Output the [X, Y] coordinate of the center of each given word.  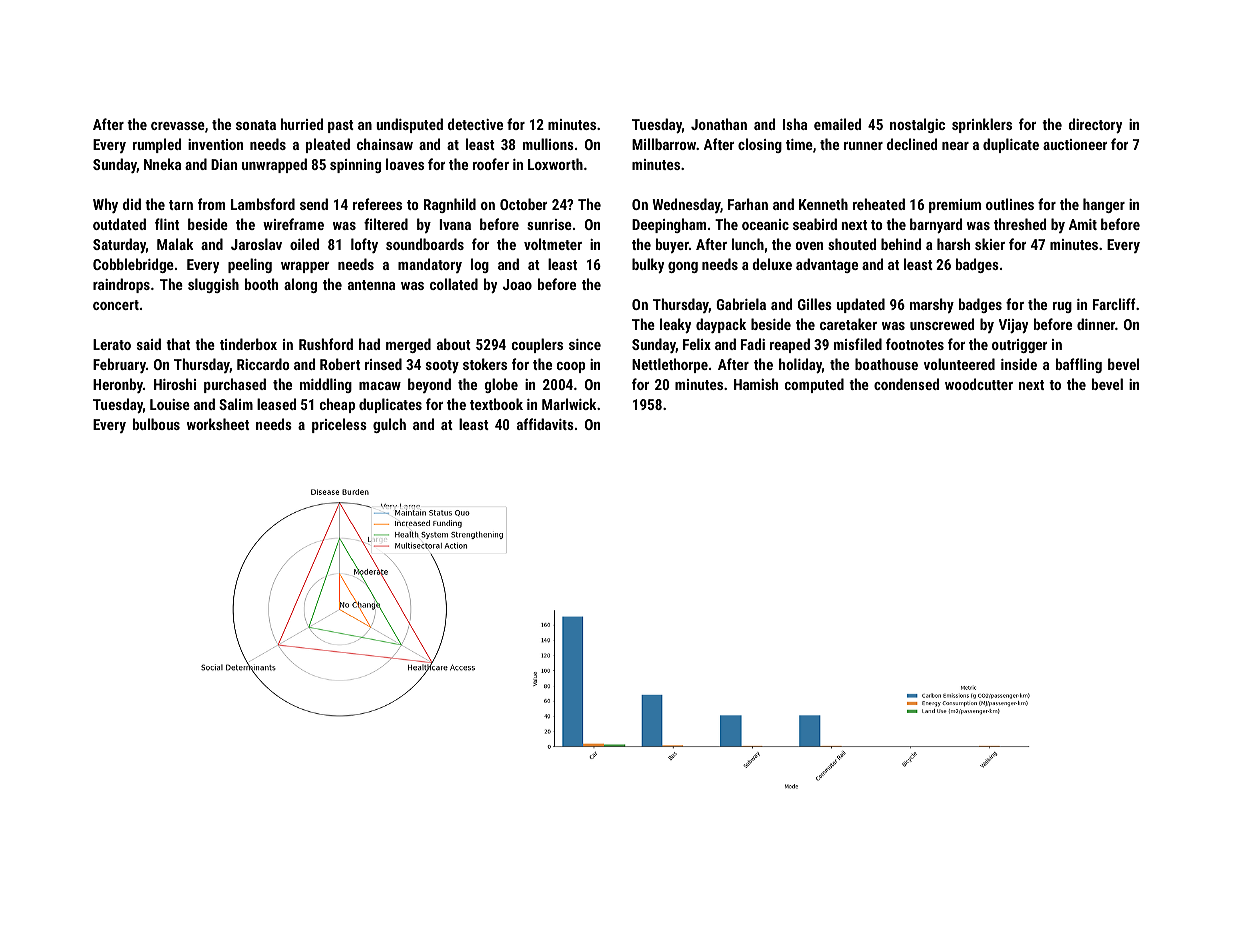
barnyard [936, 225]
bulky [648, 265]
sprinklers [982, 125]
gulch [389, 425]
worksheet [218, 424]
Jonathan [719, 124]
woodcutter [979, 384]
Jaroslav [256, 244]
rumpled [157, 145]
